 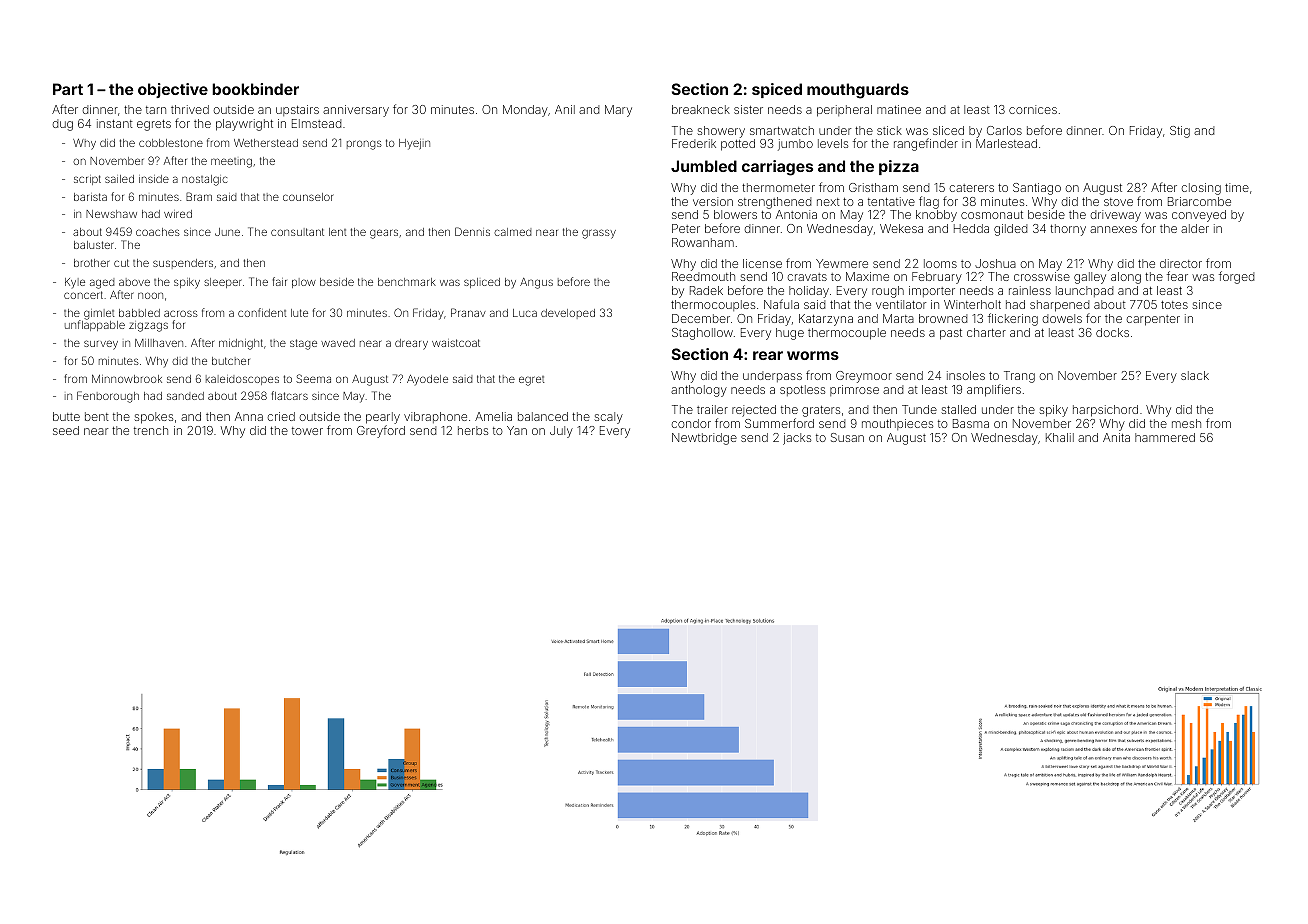 What do you see at coordinates (858, 91) in the screenshot?
I see `mouthguards` at bounding box center [858, 91].
